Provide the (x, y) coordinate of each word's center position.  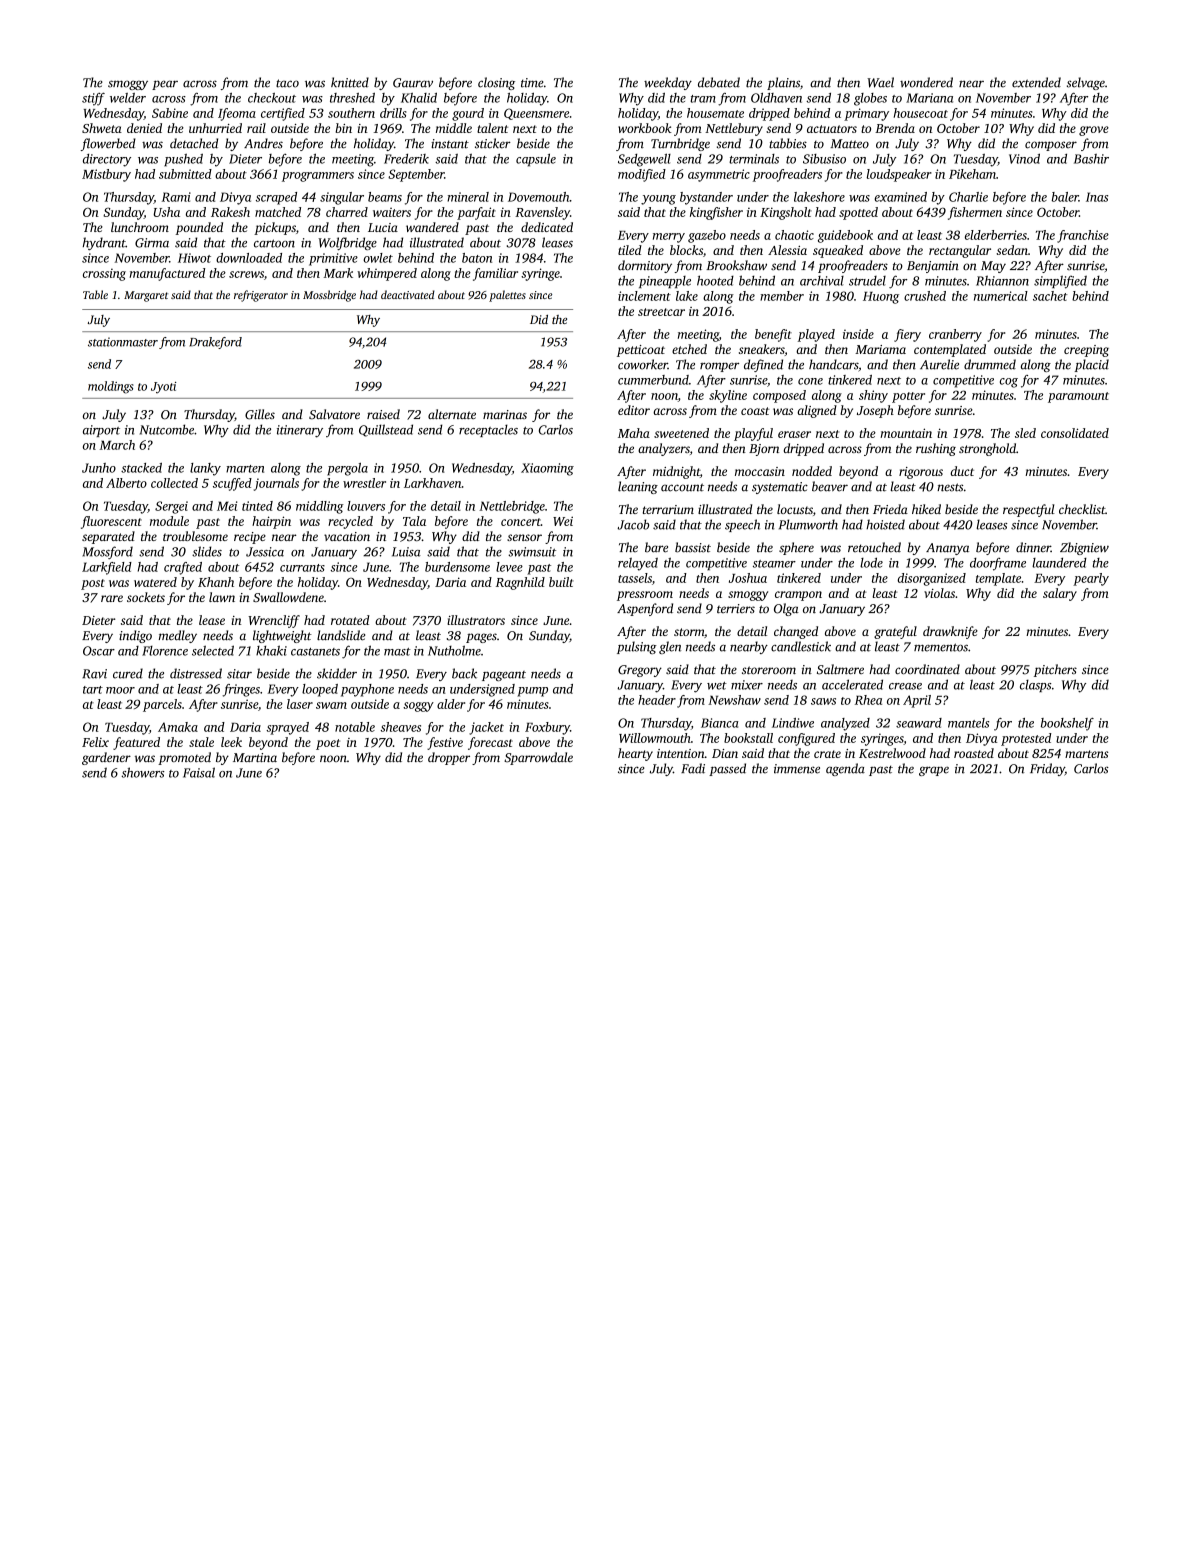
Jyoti (163, 388)
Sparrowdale (538, 758)
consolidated (1075, 433)
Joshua (748, 578)
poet (328, 744)
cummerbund (653, 380)
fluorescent (111, 522)
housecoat (921, 113)
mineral (468, 197)
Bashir (1091, 159)
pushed (183, 160)
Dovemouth (539, 197)
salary (1060, 594)
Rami (176, 197)
